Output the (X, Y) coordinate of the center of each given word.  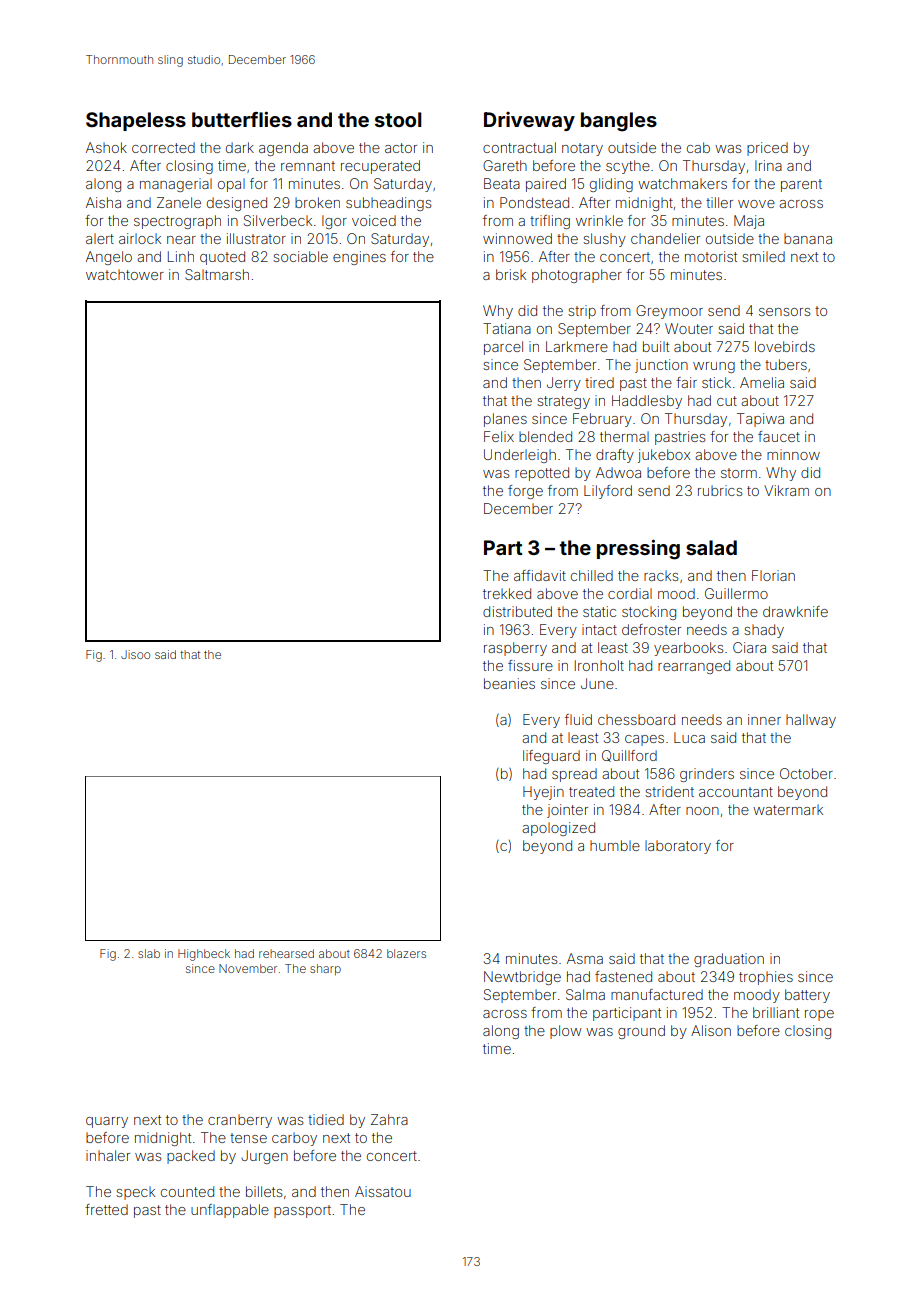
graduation (729, 960)
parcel (503, 348)
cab (698, 147)
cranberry (240, 1121)
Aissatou (383, 1191)
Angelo (109, 258)
